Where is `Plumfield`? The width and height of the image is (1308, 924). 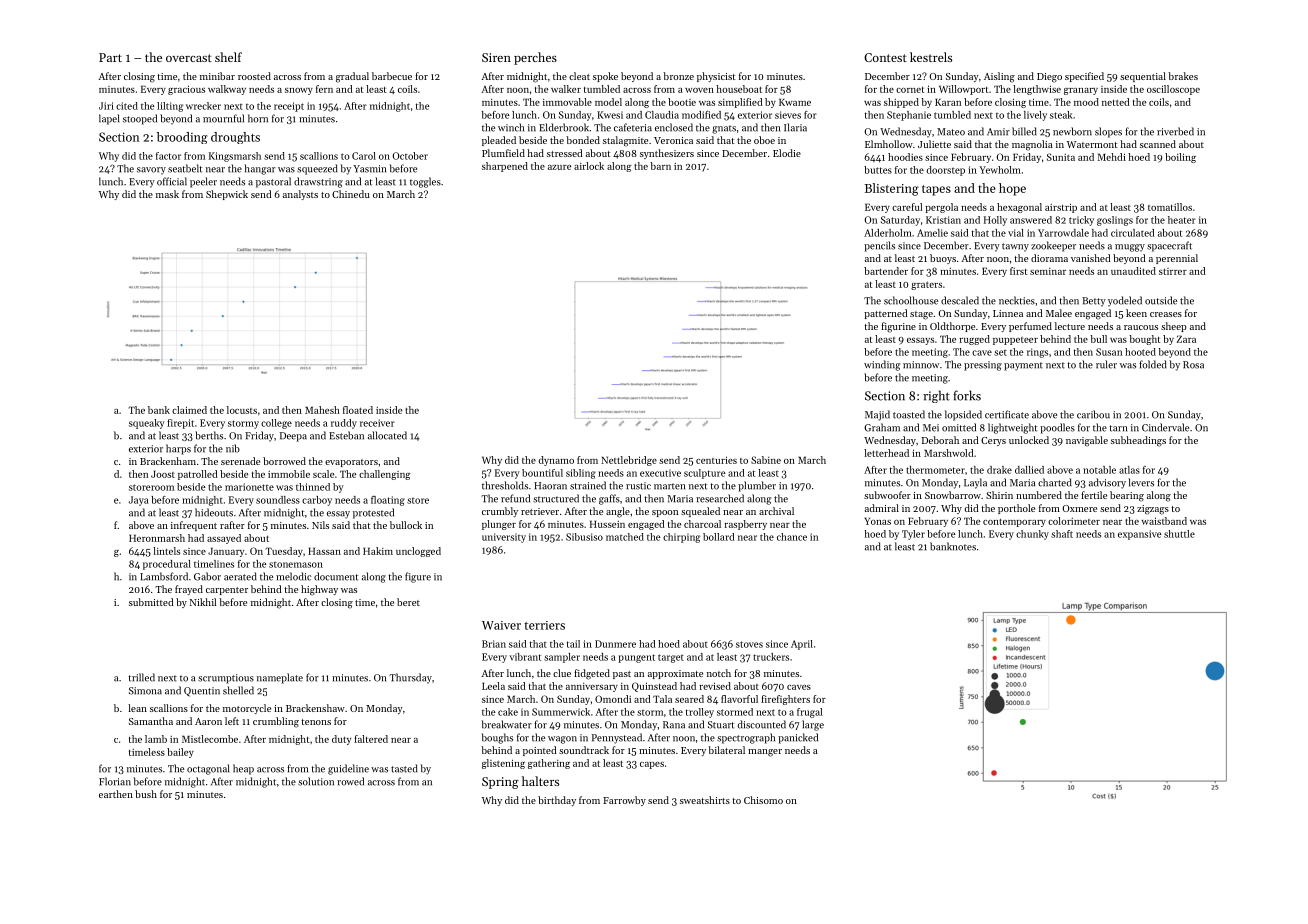
Plumfield is located at coordinates (503, 153).
